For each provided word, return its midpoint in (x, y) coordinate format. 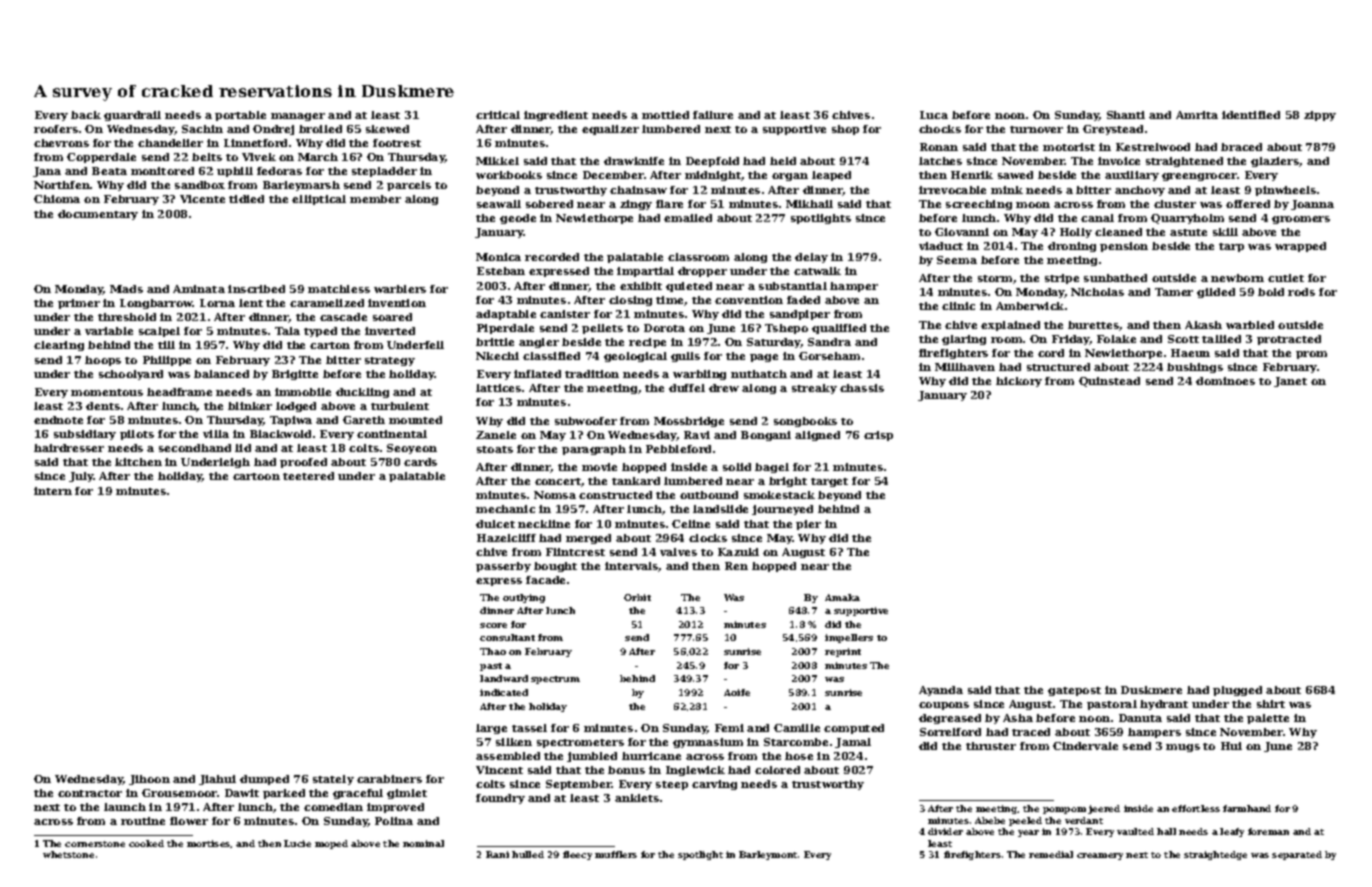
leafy (1232, 832)
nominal (423, 843)
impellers (849, 638)
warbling (699, 375)
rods (1301, 292)
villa (216, 434)
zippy (1320, 116)
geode (518, 219)
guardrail (132, 116)
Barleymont (768, 855)
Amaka (842, 597)
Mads (126, 289)
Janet (1290, 382)
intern (53, 491)
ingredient (556, 116)
